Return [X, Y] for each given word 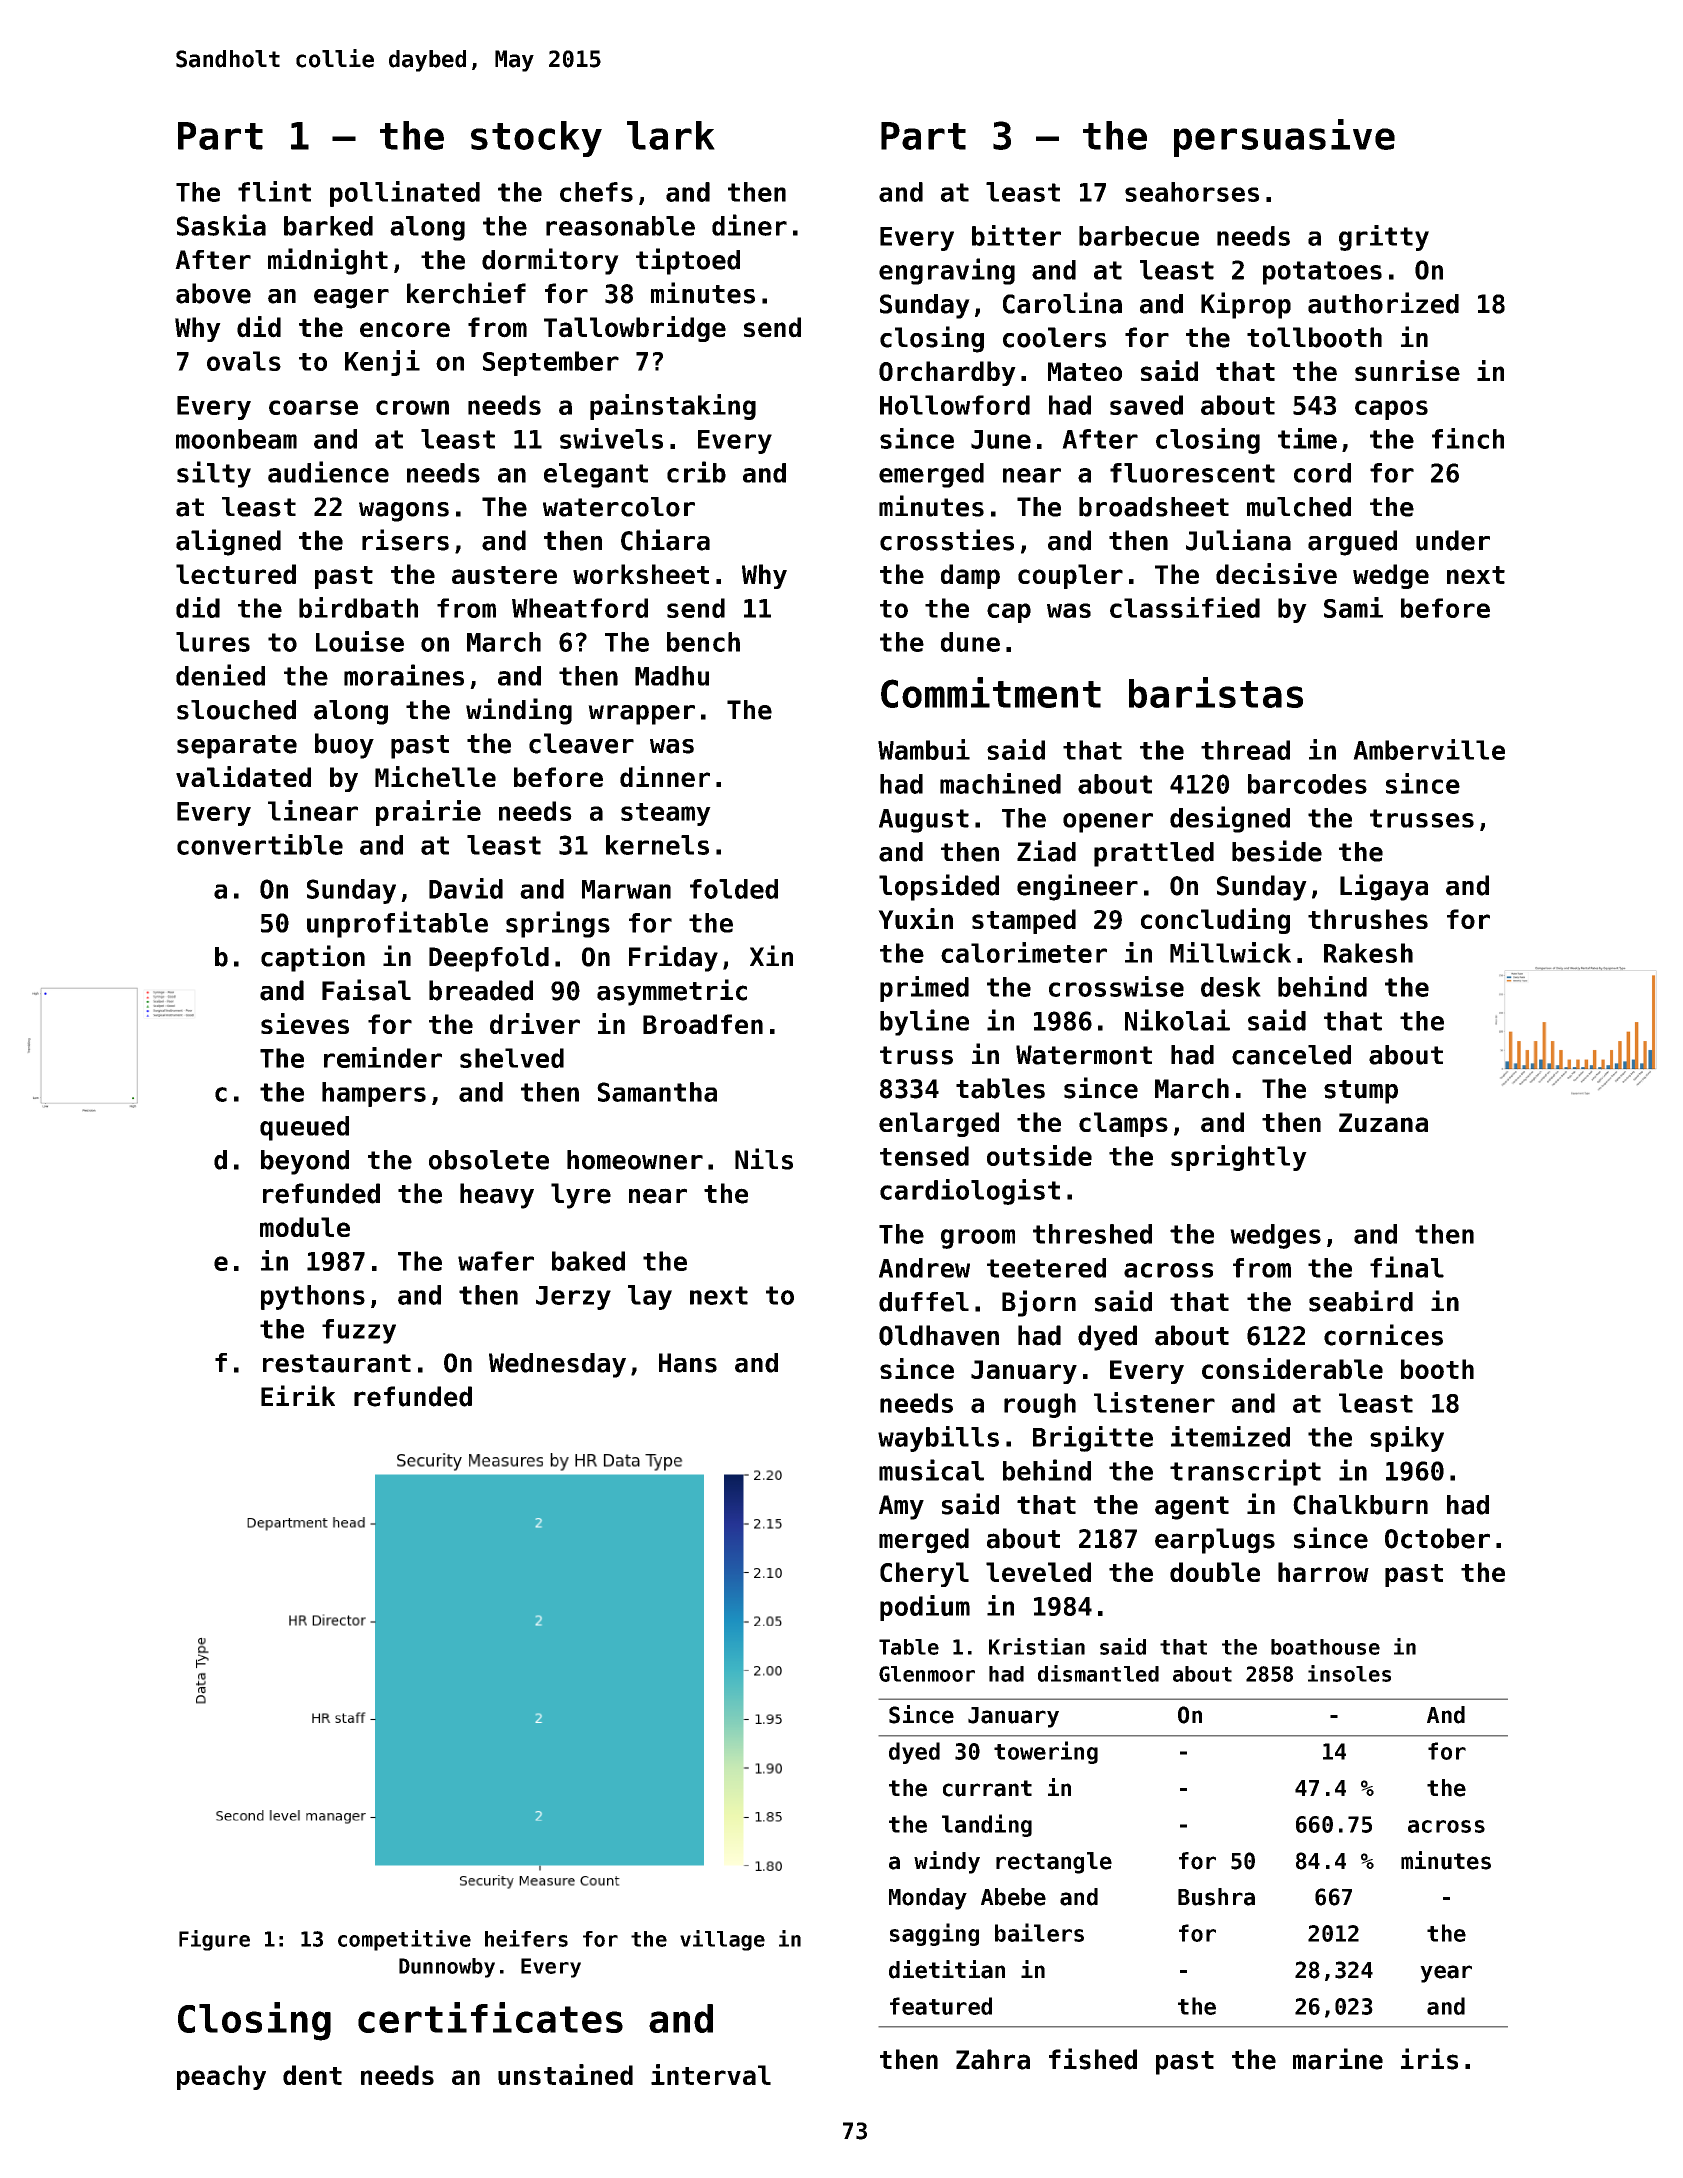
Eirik [298, 1395]
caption [313, 958]
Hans [688, 1363]
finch [1468, 438]
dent [312, 2075]
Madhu [672, 676]
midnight [328, 261]
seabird [1361, 1301]
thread [1245, 750]
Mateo [1085, 371]
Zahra [993, 2059]
